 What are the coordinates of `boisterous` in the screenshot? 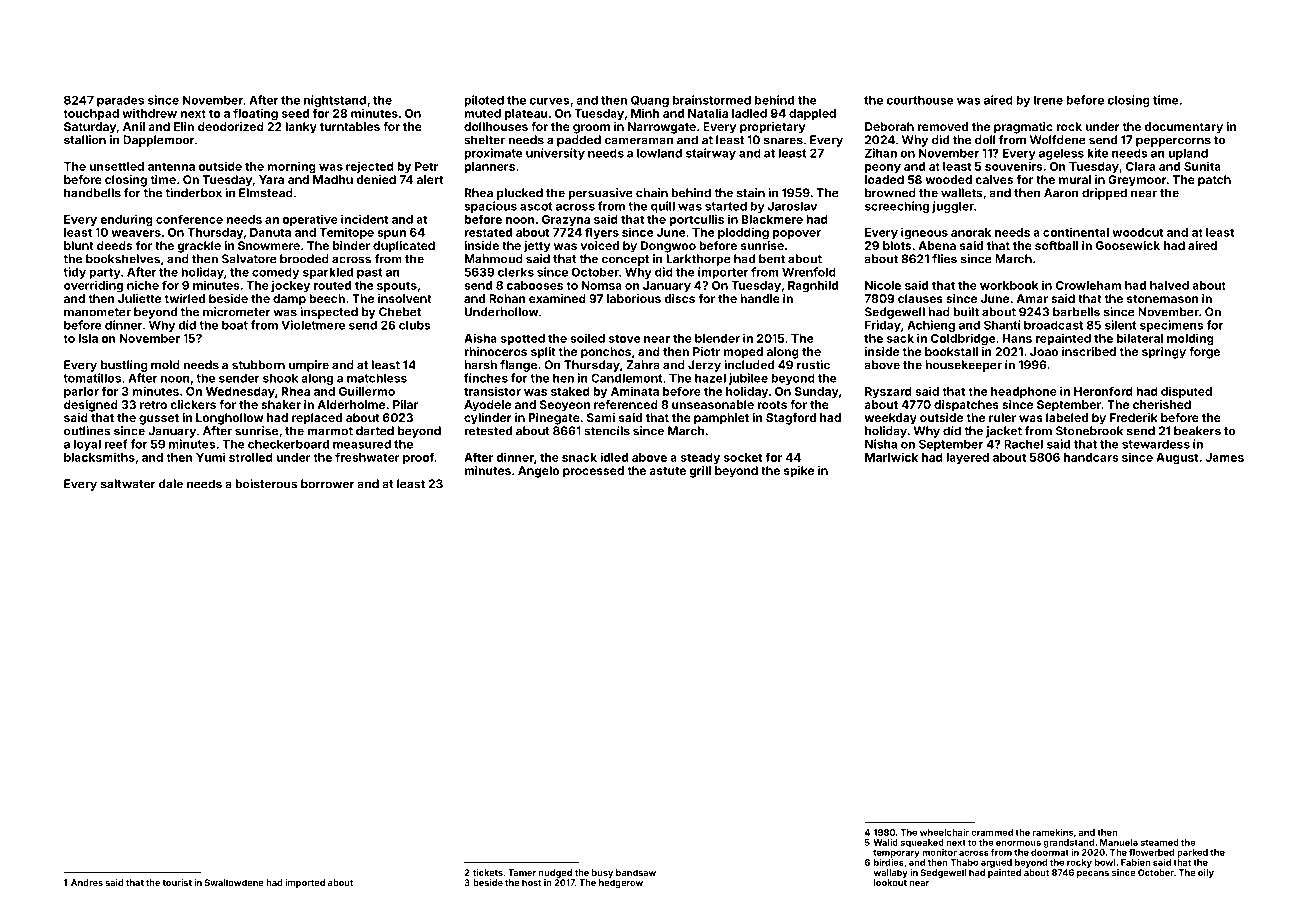 It's located at (266, 484).
